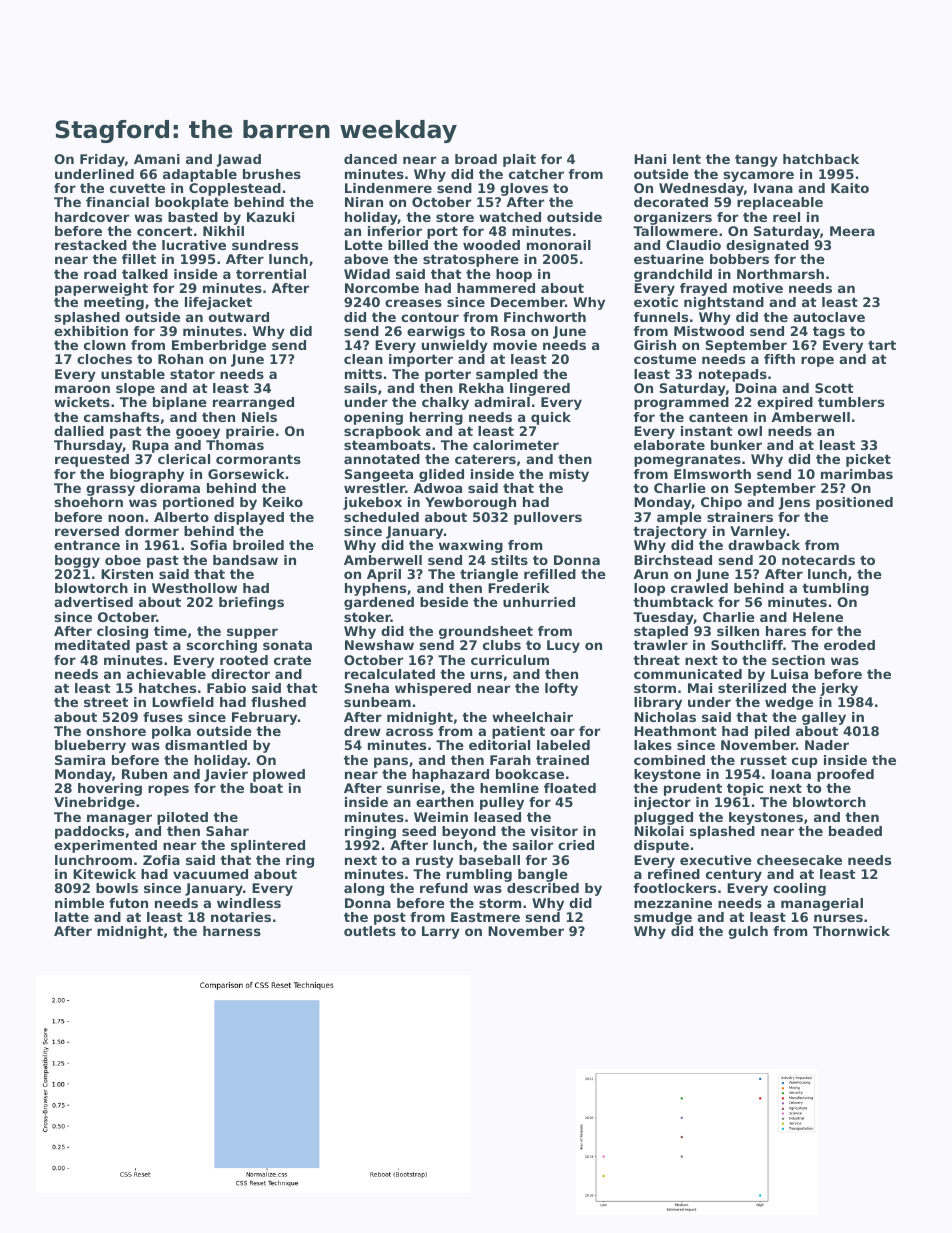 The width and height of the screenshot is (952, 1233). What do you see at coordinates (821, 159) in the screenshot?
I see `hatchback` at bounding box center [821, 159].
